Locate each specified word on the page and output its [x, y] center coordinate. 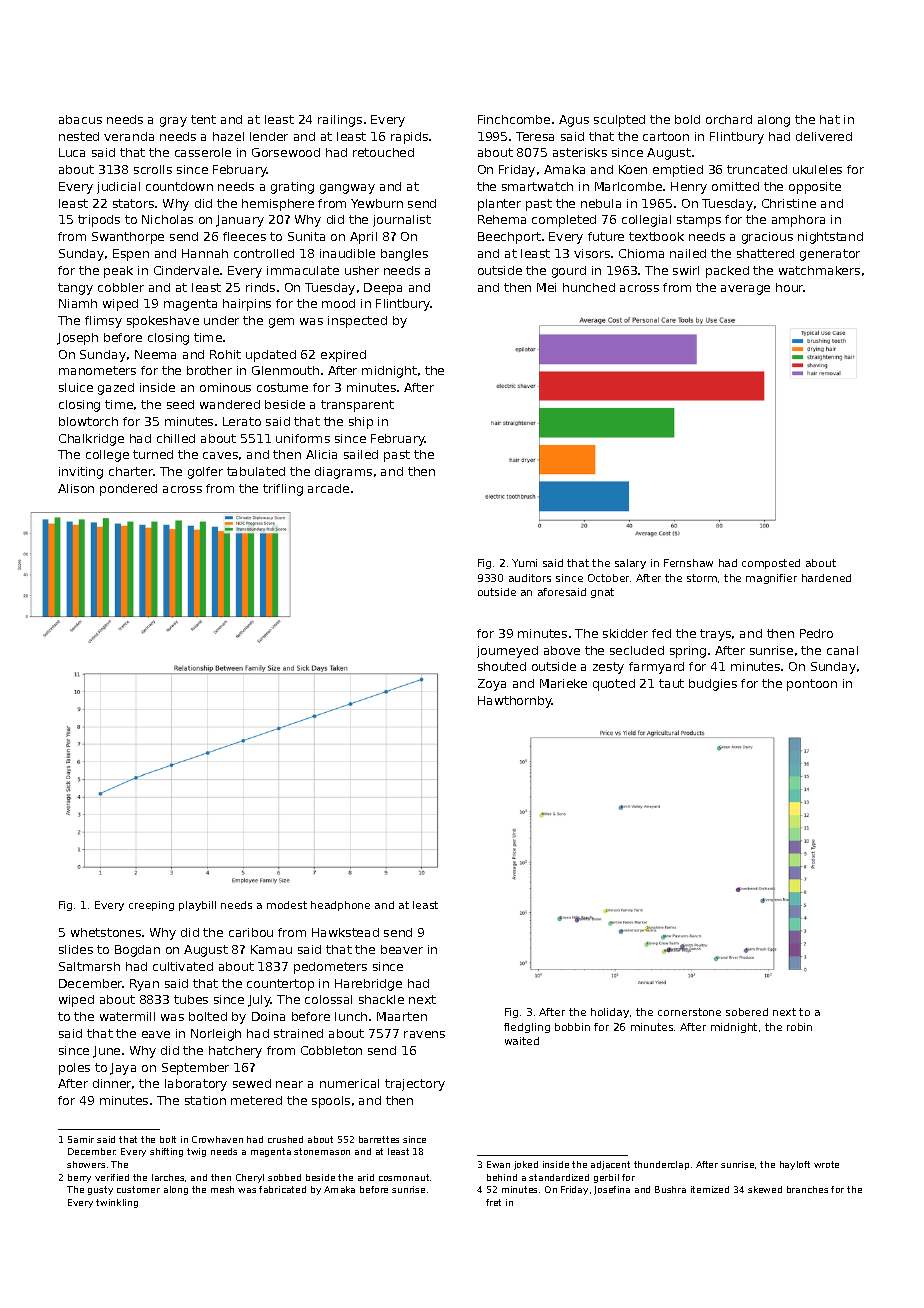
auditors [530, 578]
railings [340, 121]
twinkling [117, 1203]
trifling [283, 490]
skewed [765, 1189]
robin [799, 1027]
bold [687, 119]
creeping [151, 906]
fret [493, 1202]
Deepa [383, 289]
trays [715, 635]
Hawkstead [345, 932]
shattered [765, 253]
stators [133, 203]
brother [209, 370]
